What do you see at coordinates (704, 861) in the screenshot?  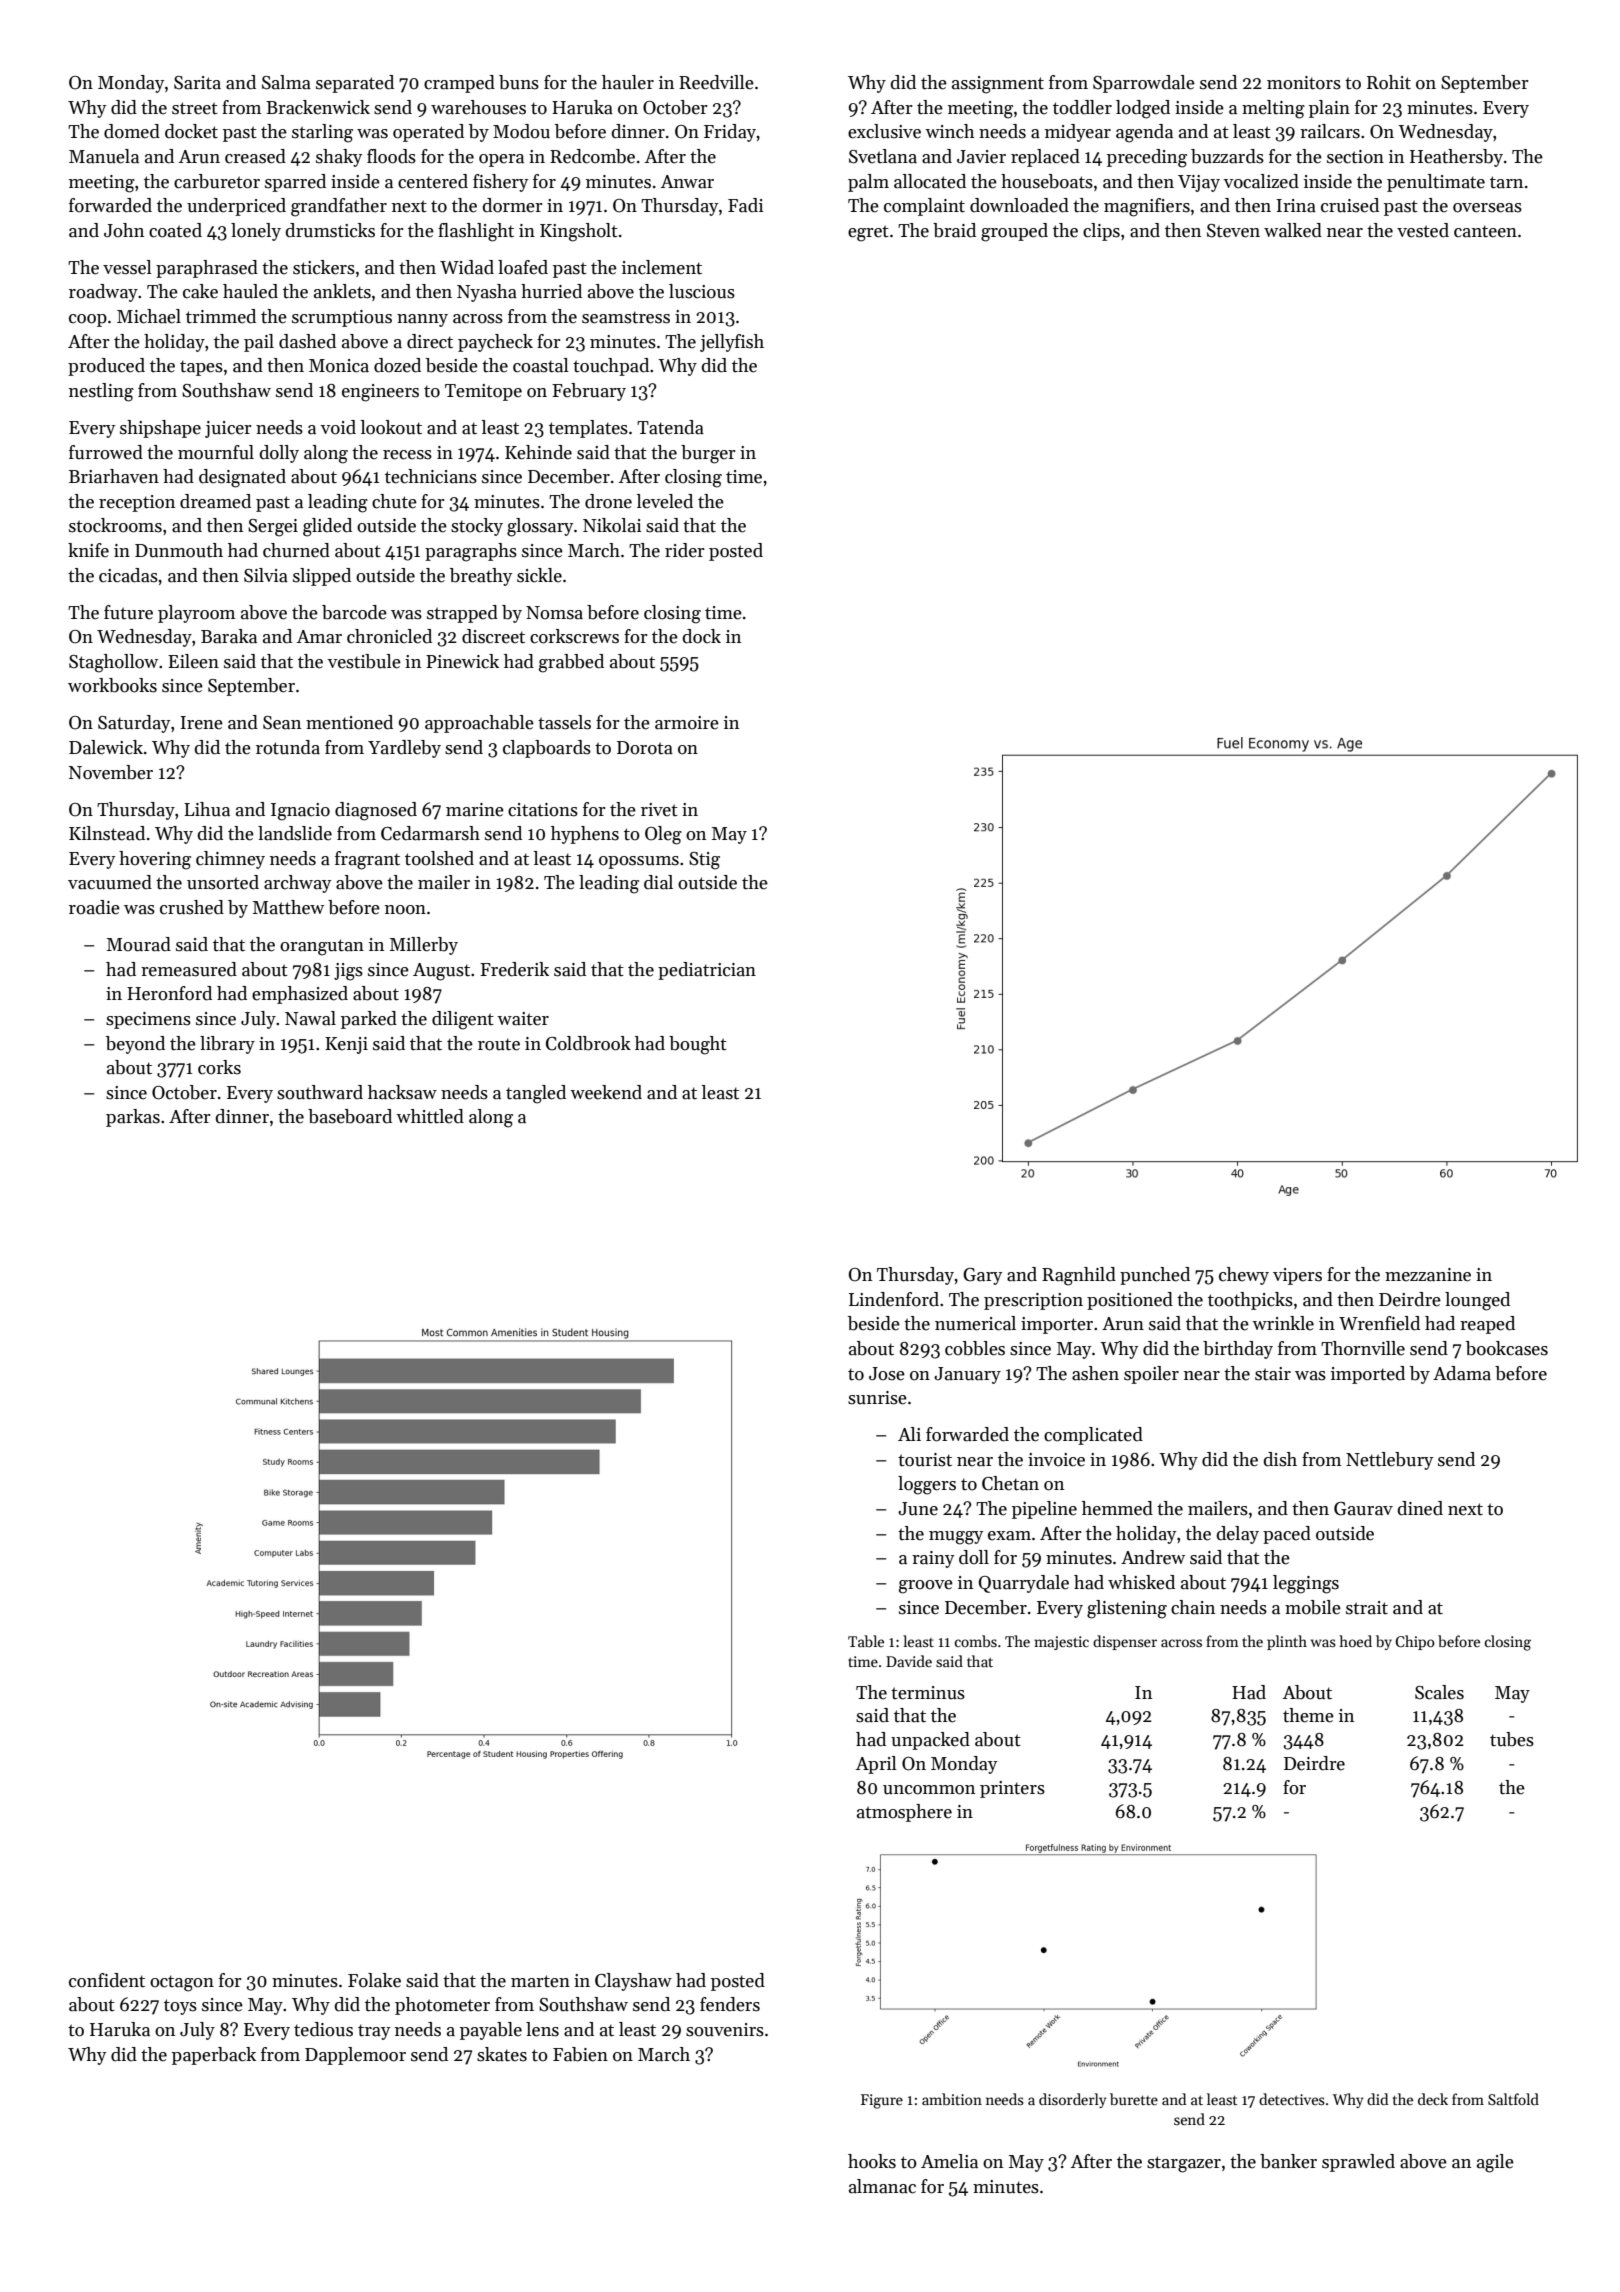 I see `Stig` at bounding box center [704, 861].
